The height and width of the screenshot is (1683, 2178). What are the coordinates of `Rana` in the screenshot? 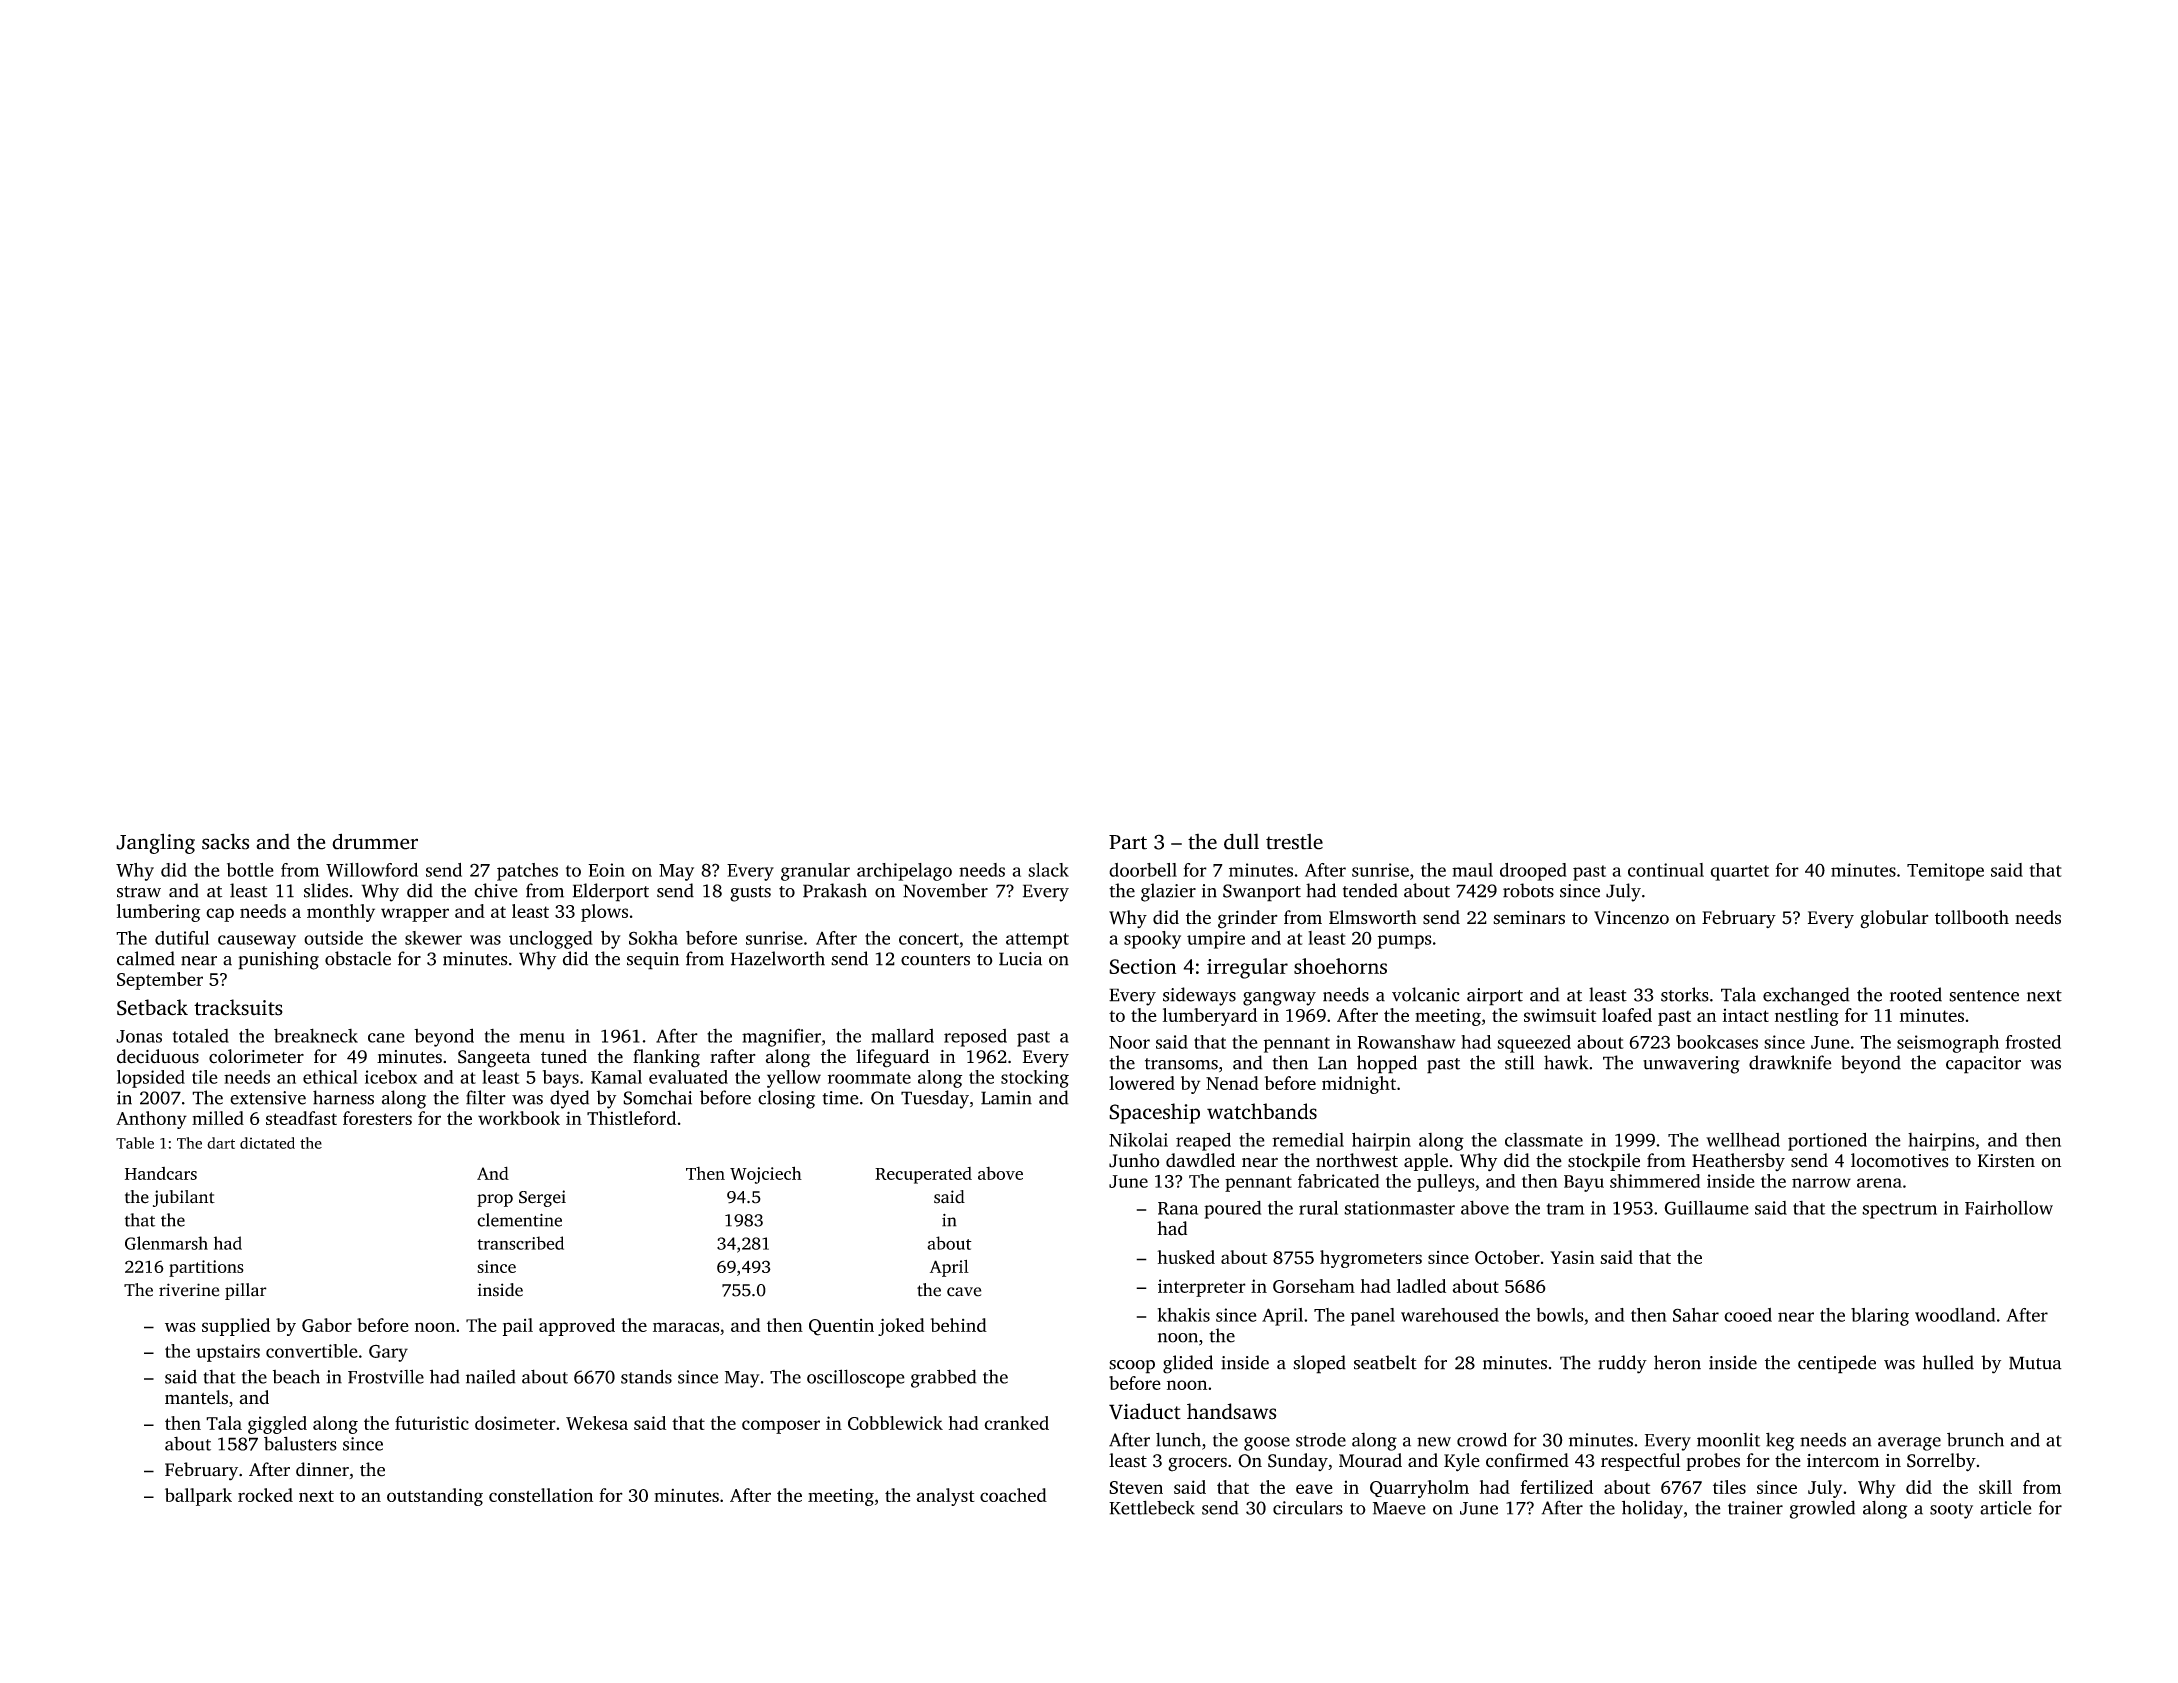 It's located at (1178, 1208).
